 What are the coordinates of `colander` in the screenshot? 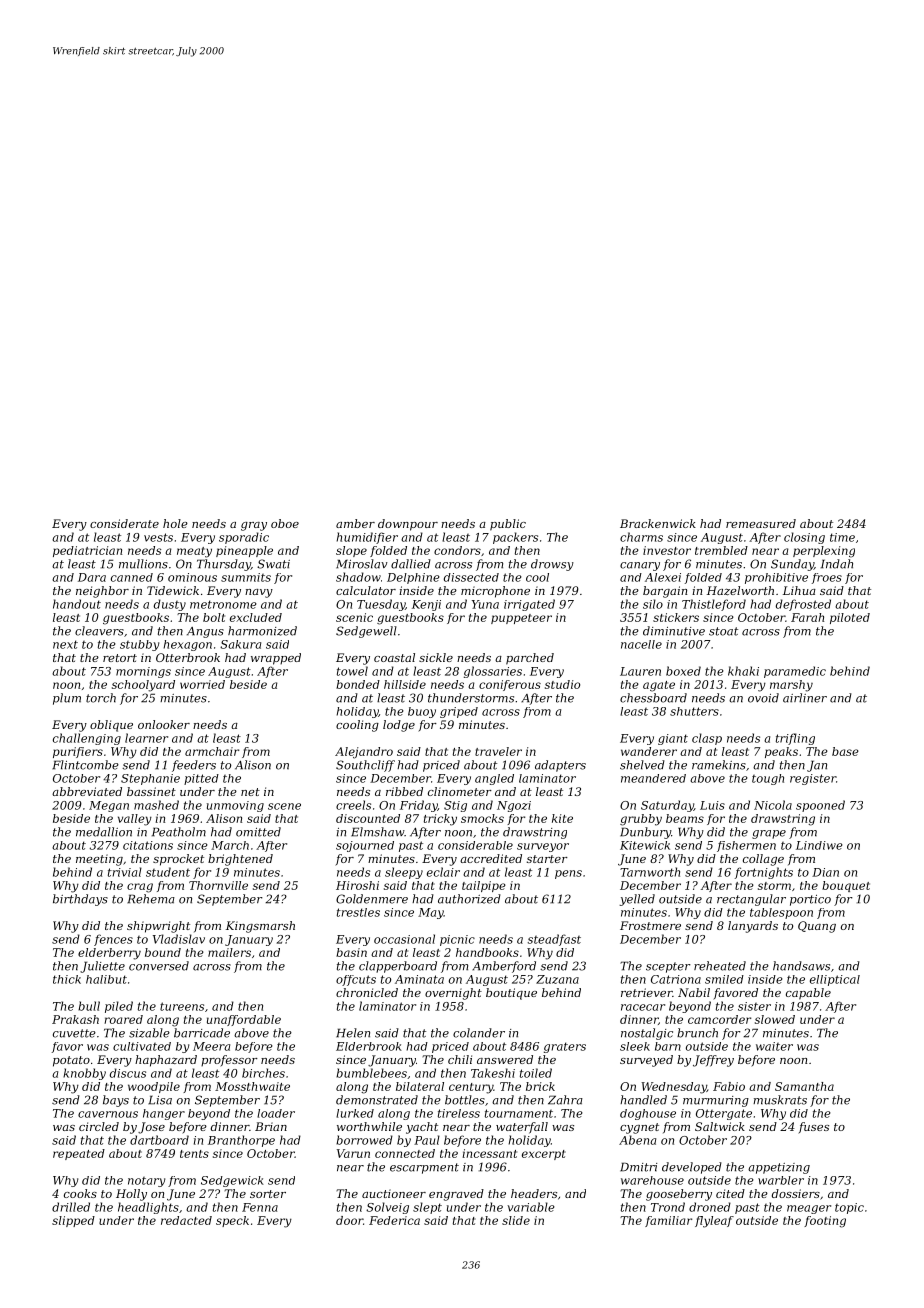 It's located at (479, 1033).
